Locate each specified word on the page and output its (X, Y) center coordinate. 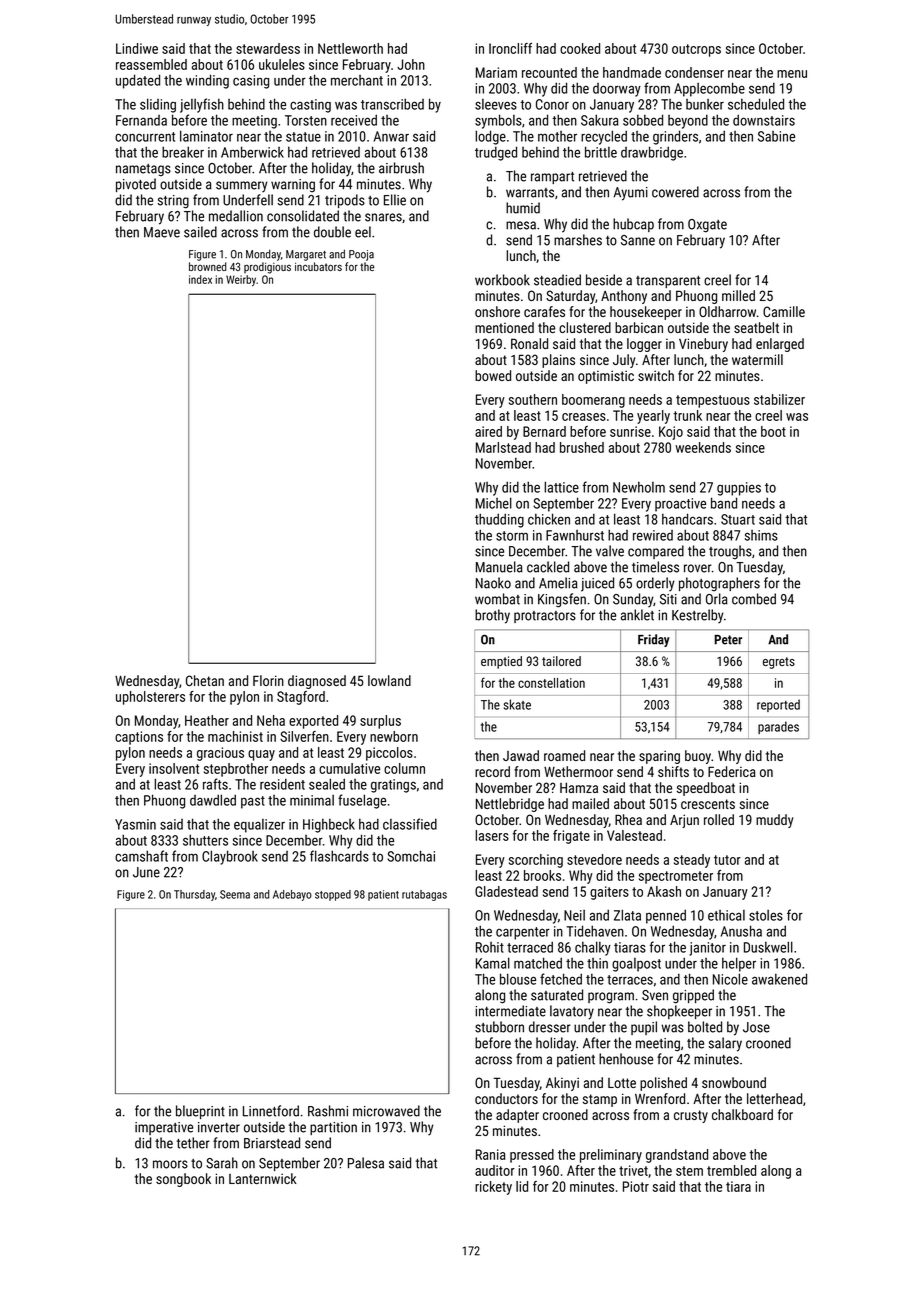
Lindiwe (137, 48)
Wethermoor (578, 771)
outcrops (696, 50)
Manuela (499, 567)
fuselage (362, 801)
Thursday (194, 895)
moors (170, 1164)
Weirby (241, 280)
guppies (739, 489)
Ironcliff (510, 48)
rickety (493, 1188)
